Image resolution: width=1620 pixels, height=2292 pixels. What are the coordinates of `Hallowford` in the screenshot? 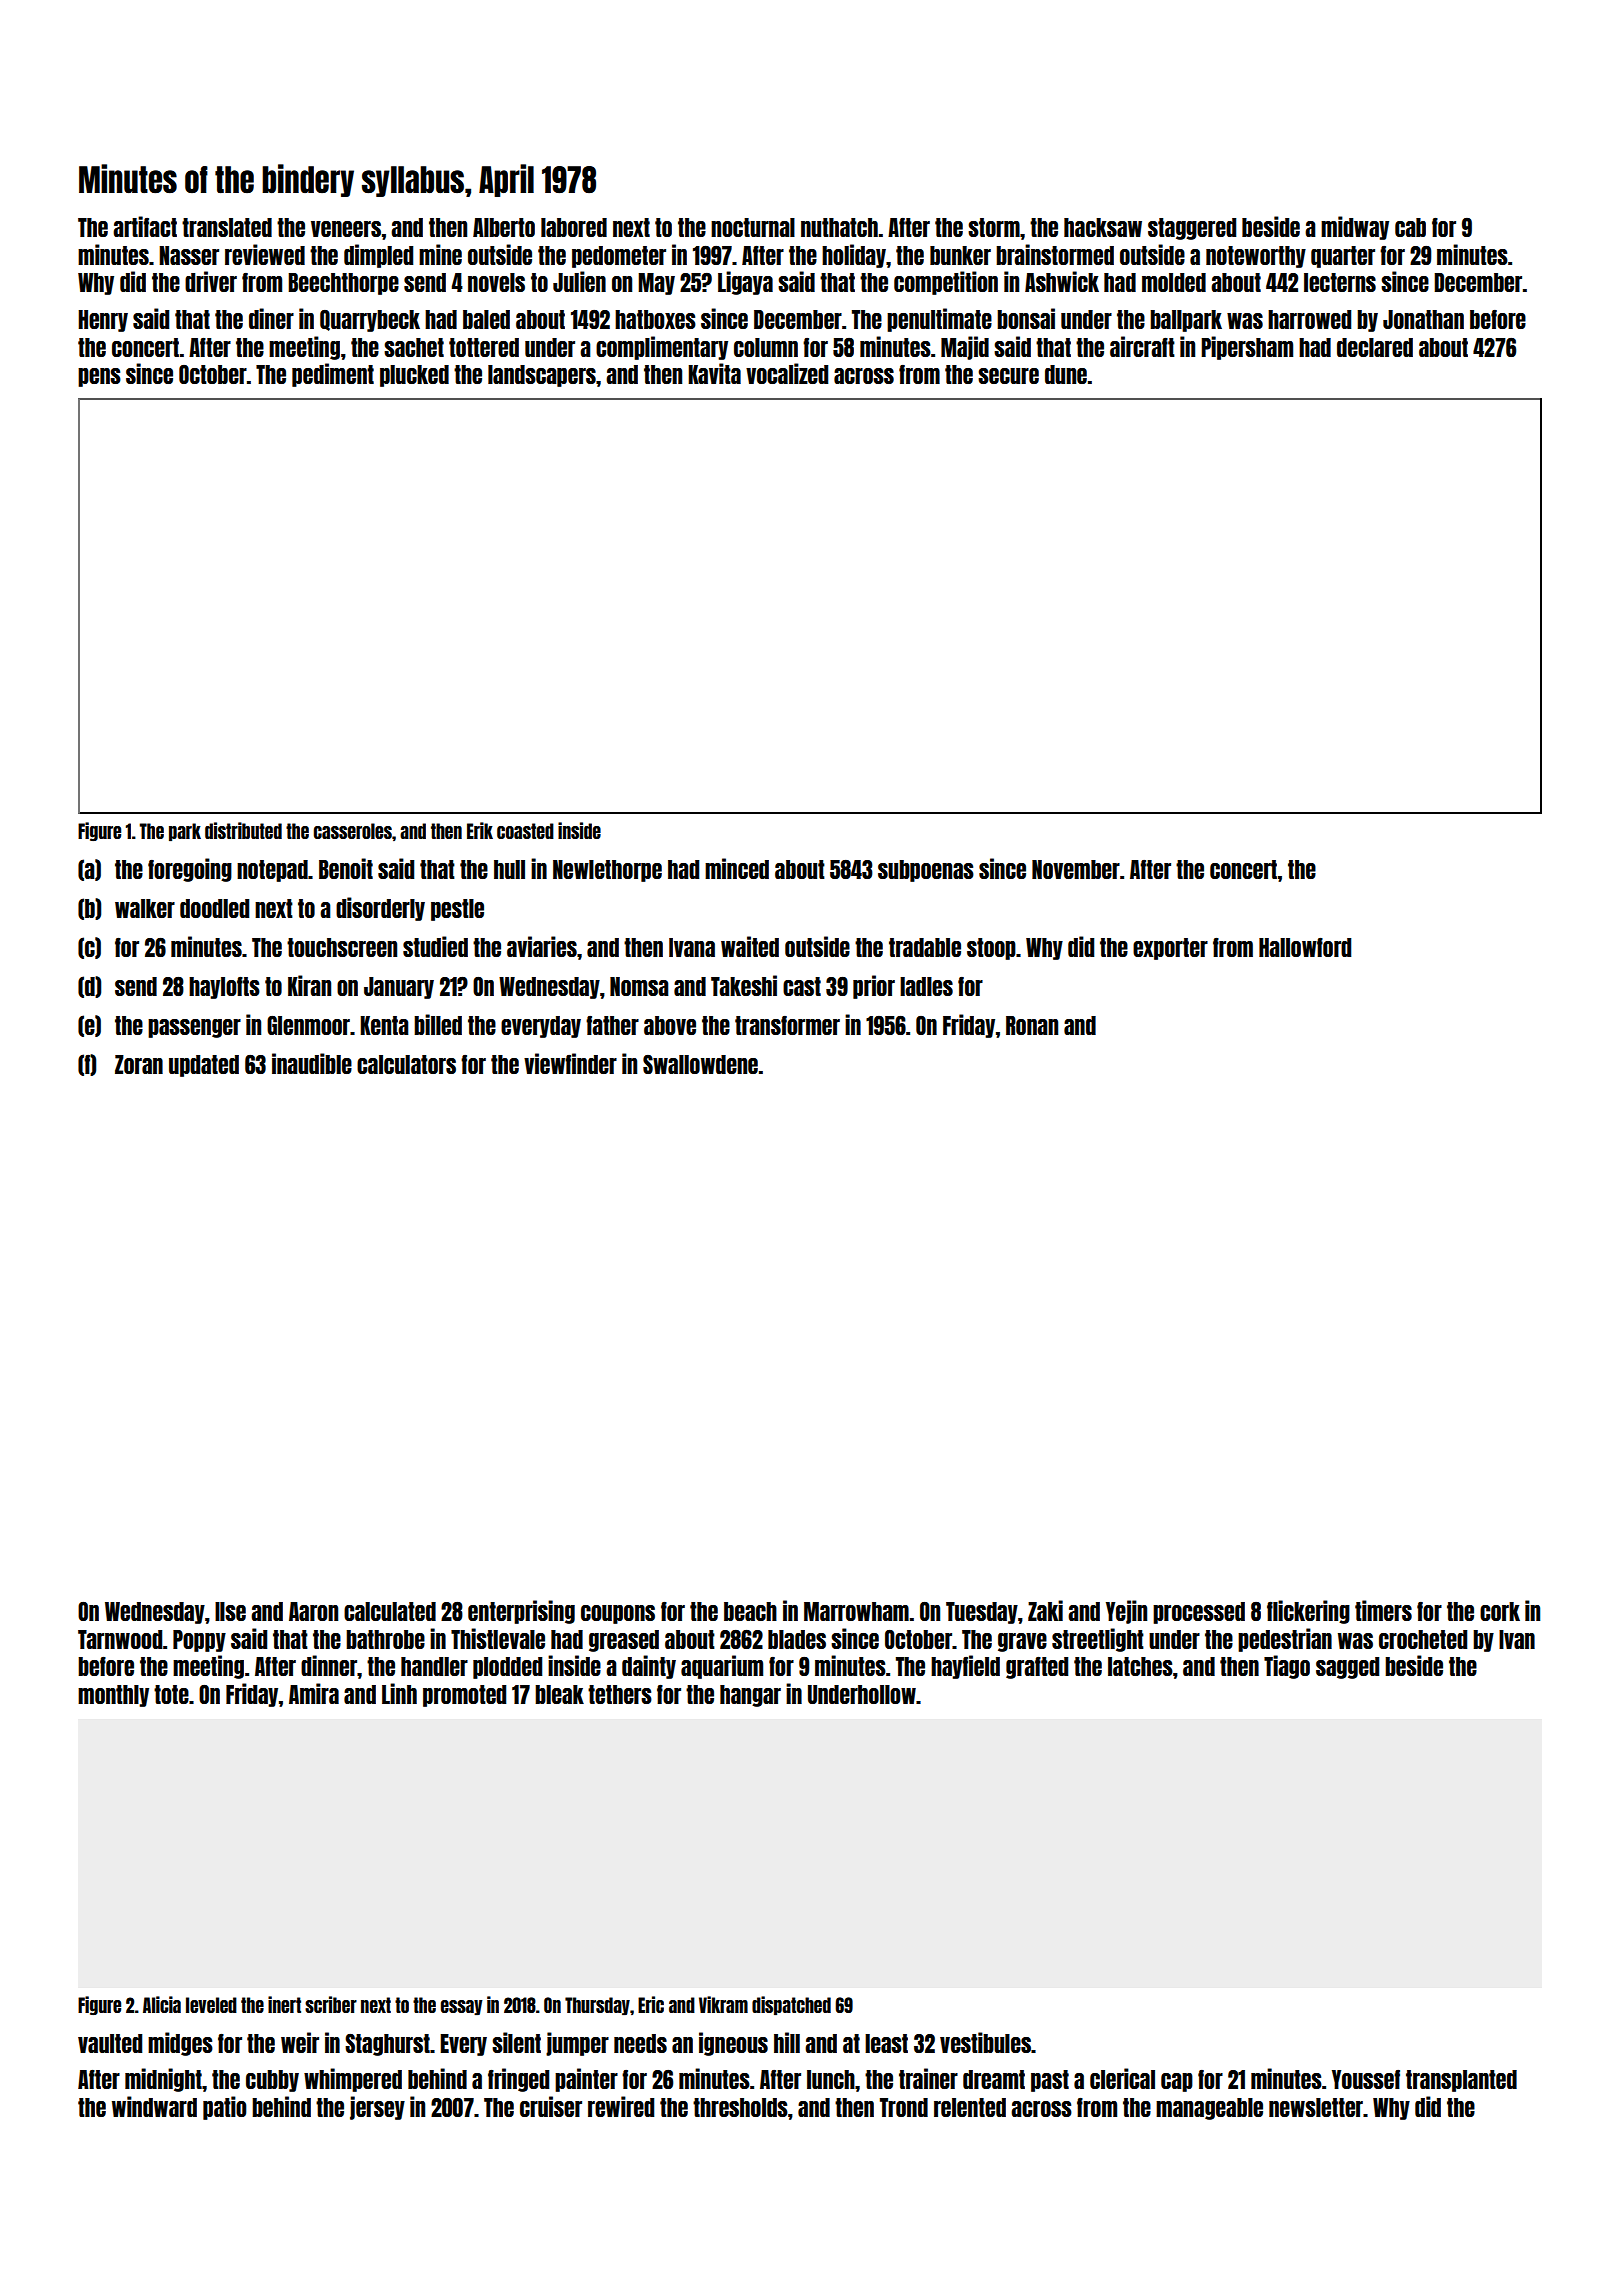 It's located at (1305, 947).
